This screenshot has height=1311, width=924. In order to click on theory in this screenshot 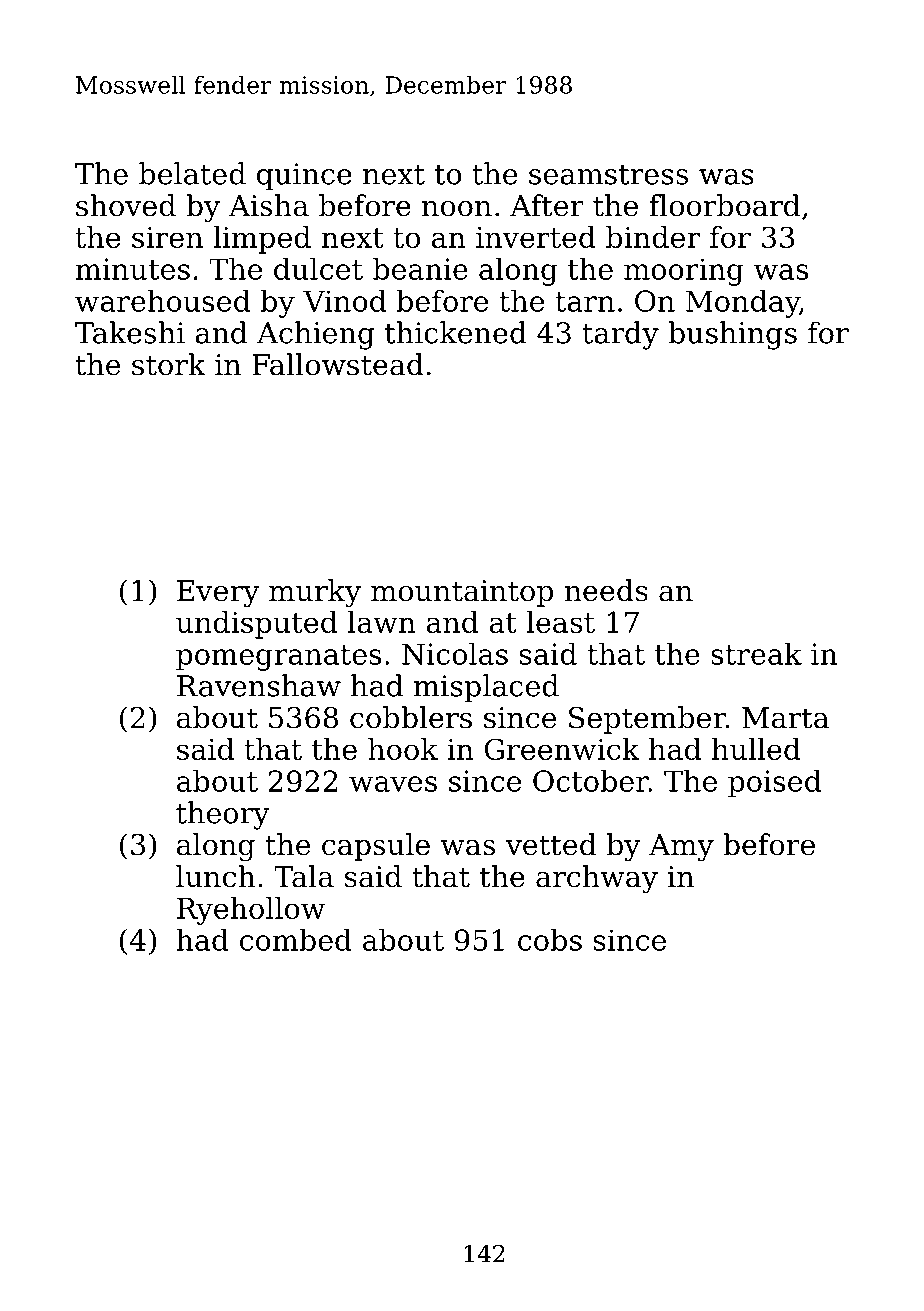, I will do `click(223, 815)`.
